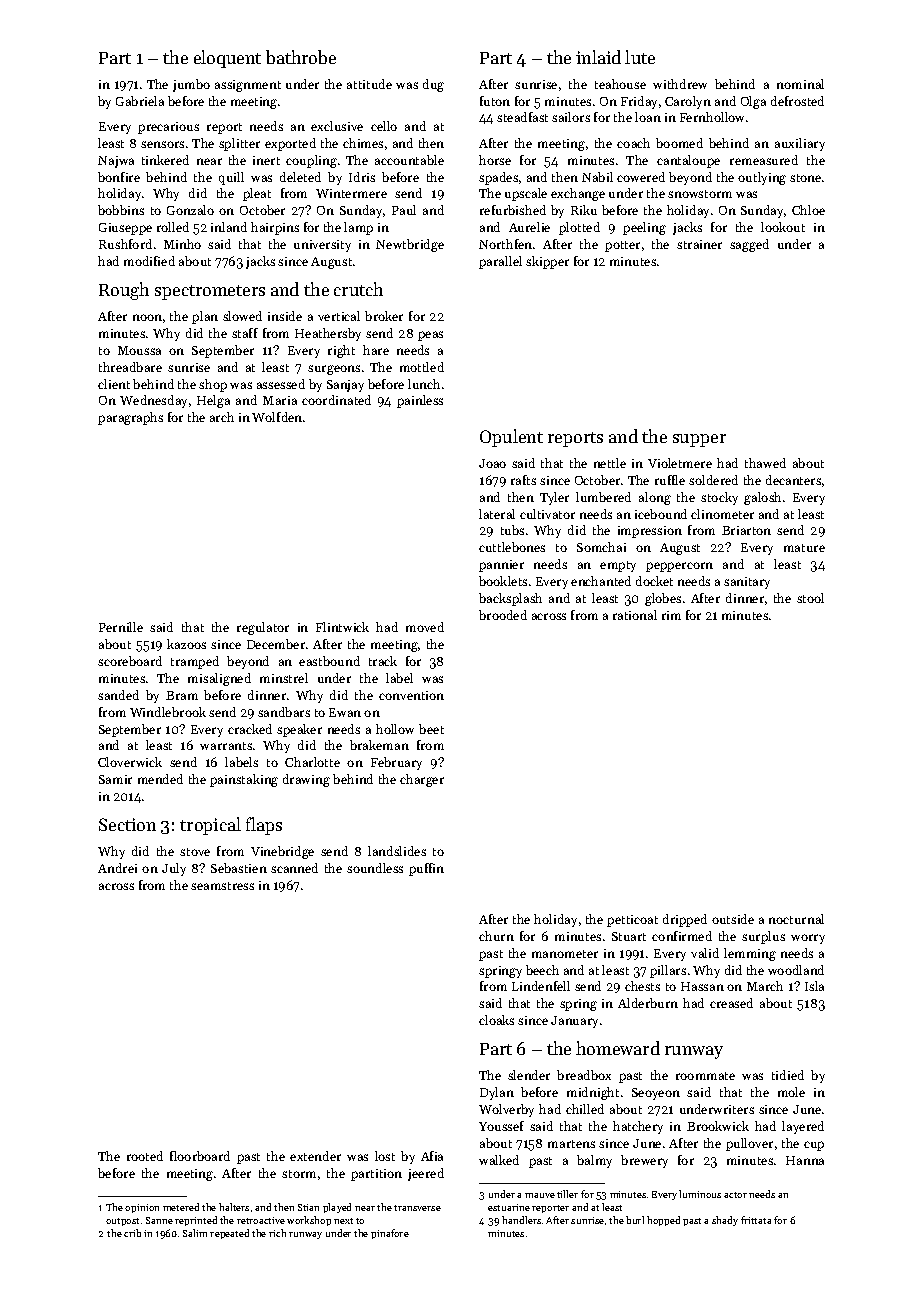 This document has height=1308, width=924. I want to click on scoreboard, so click(130, 661).
